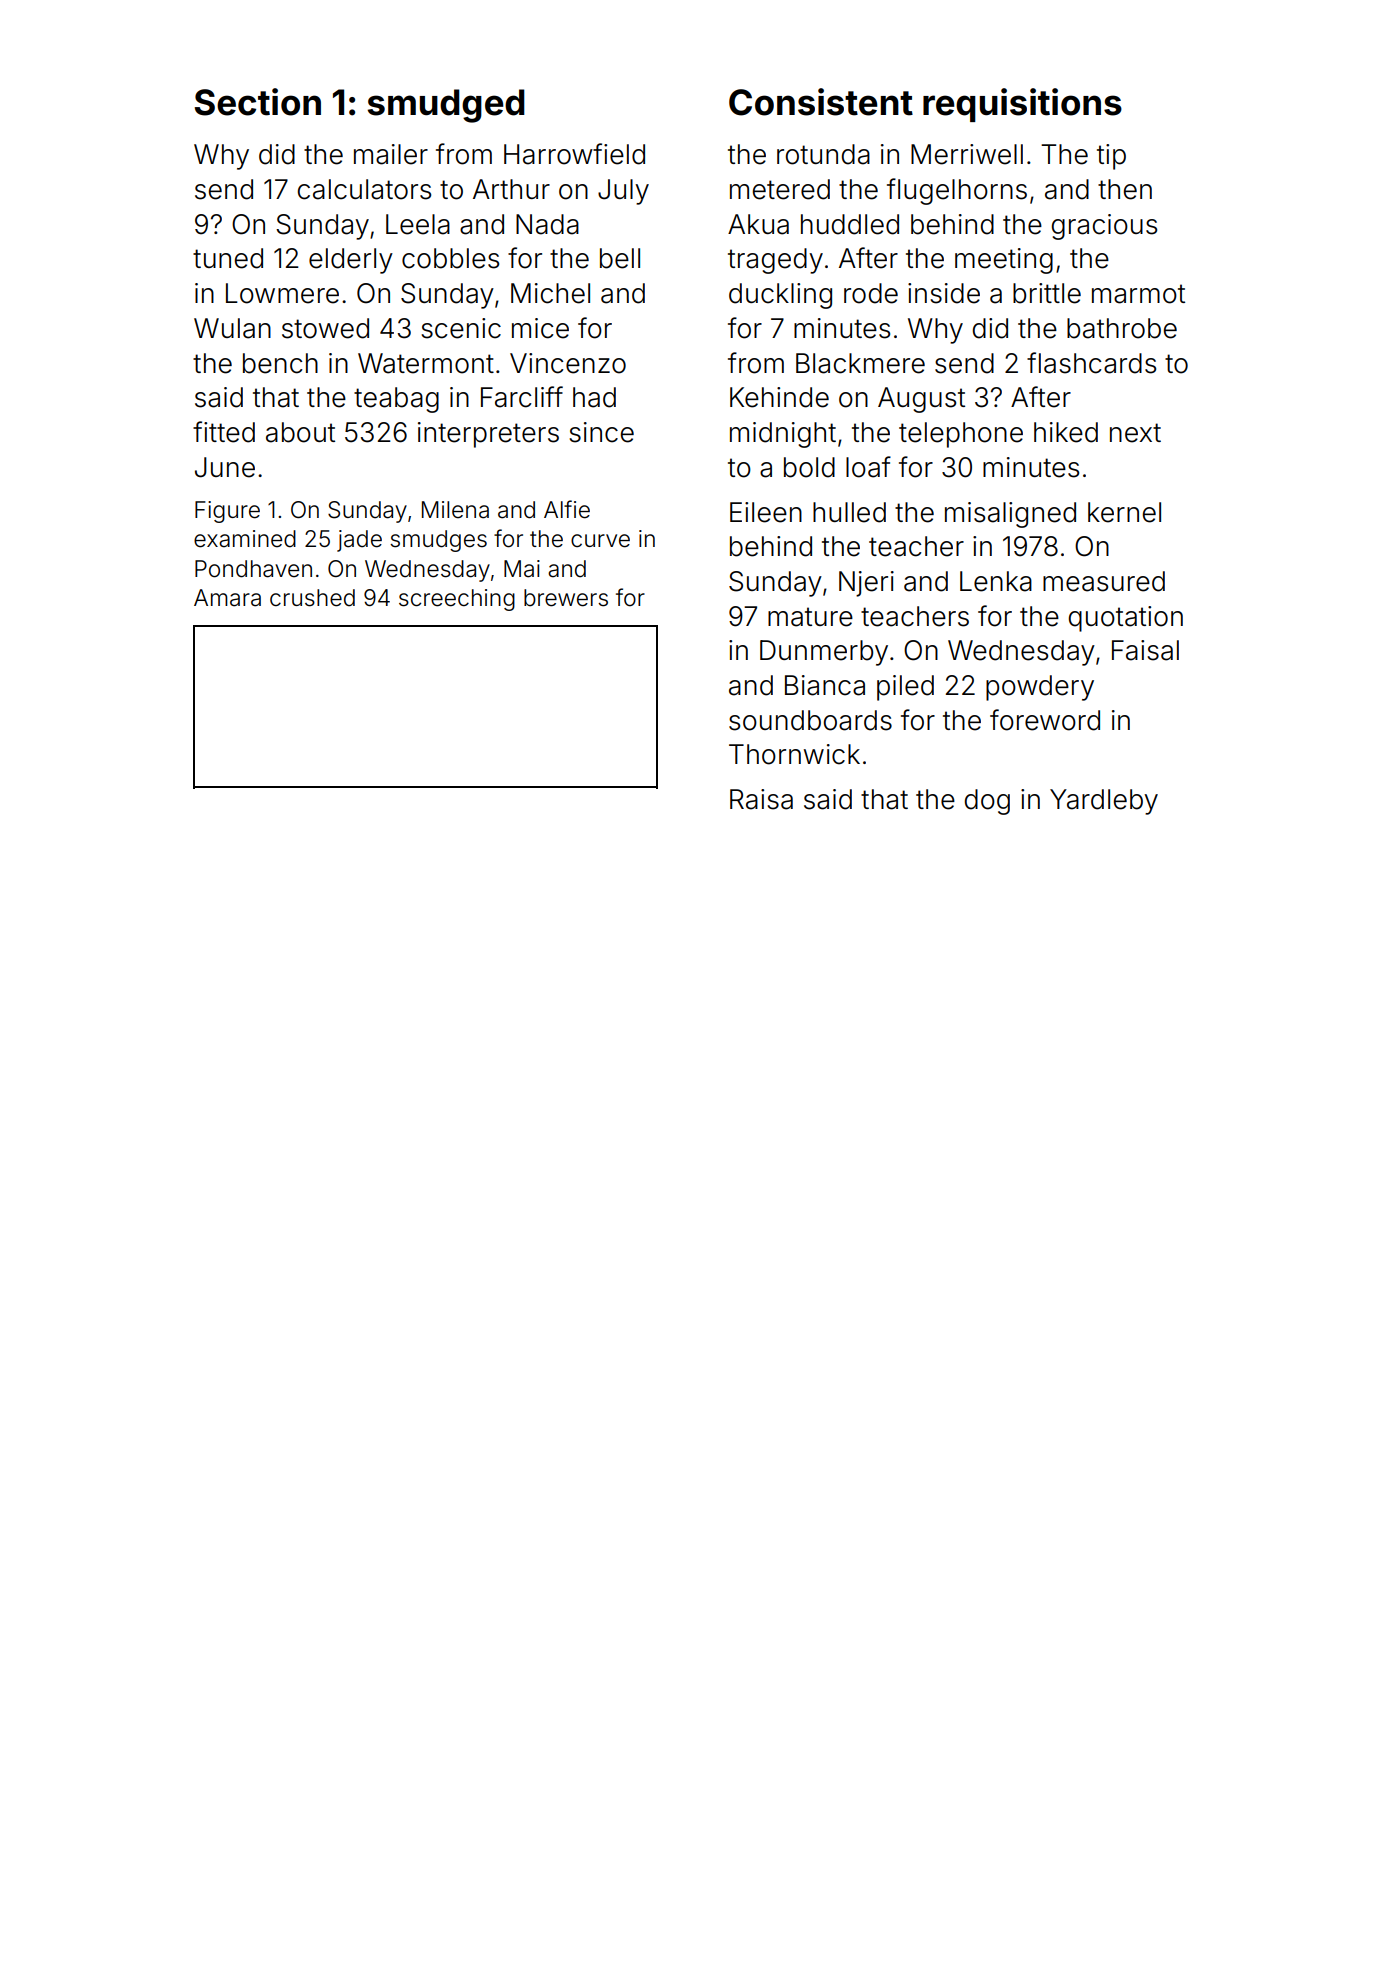 The image size is (1386, 1969). Describe the element at coordinates (794, 754) in the image. I see `Thornwick` at that location.
